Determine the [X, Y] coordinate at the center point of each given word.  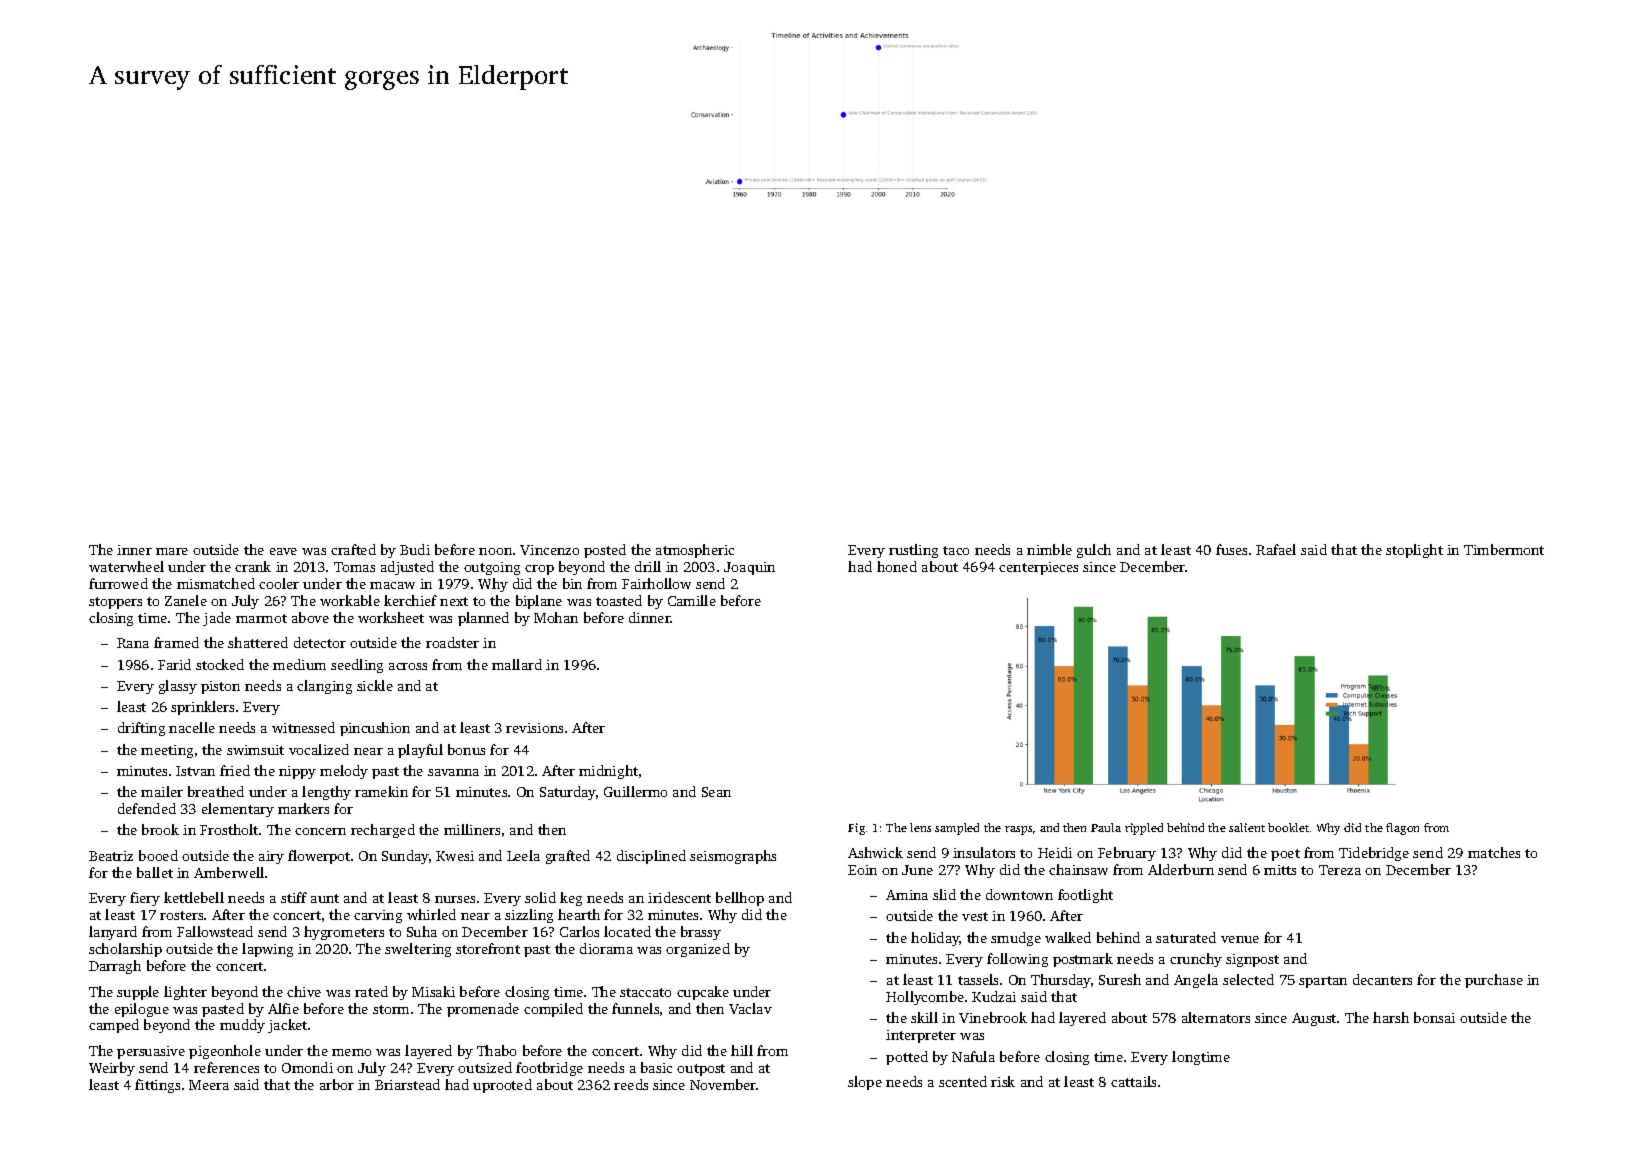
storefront [488, 948]
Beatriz [111, 856]
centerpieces [1038, 568]
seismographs [733, 857]
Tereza [1340, 870]
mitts [1280, 870]
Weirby [112, 1069]
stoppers [115, 603]
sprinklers [202, 708]
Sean [716, 792]
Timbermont [1504, 549]
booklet [1288, 827]
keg [571, 899]
